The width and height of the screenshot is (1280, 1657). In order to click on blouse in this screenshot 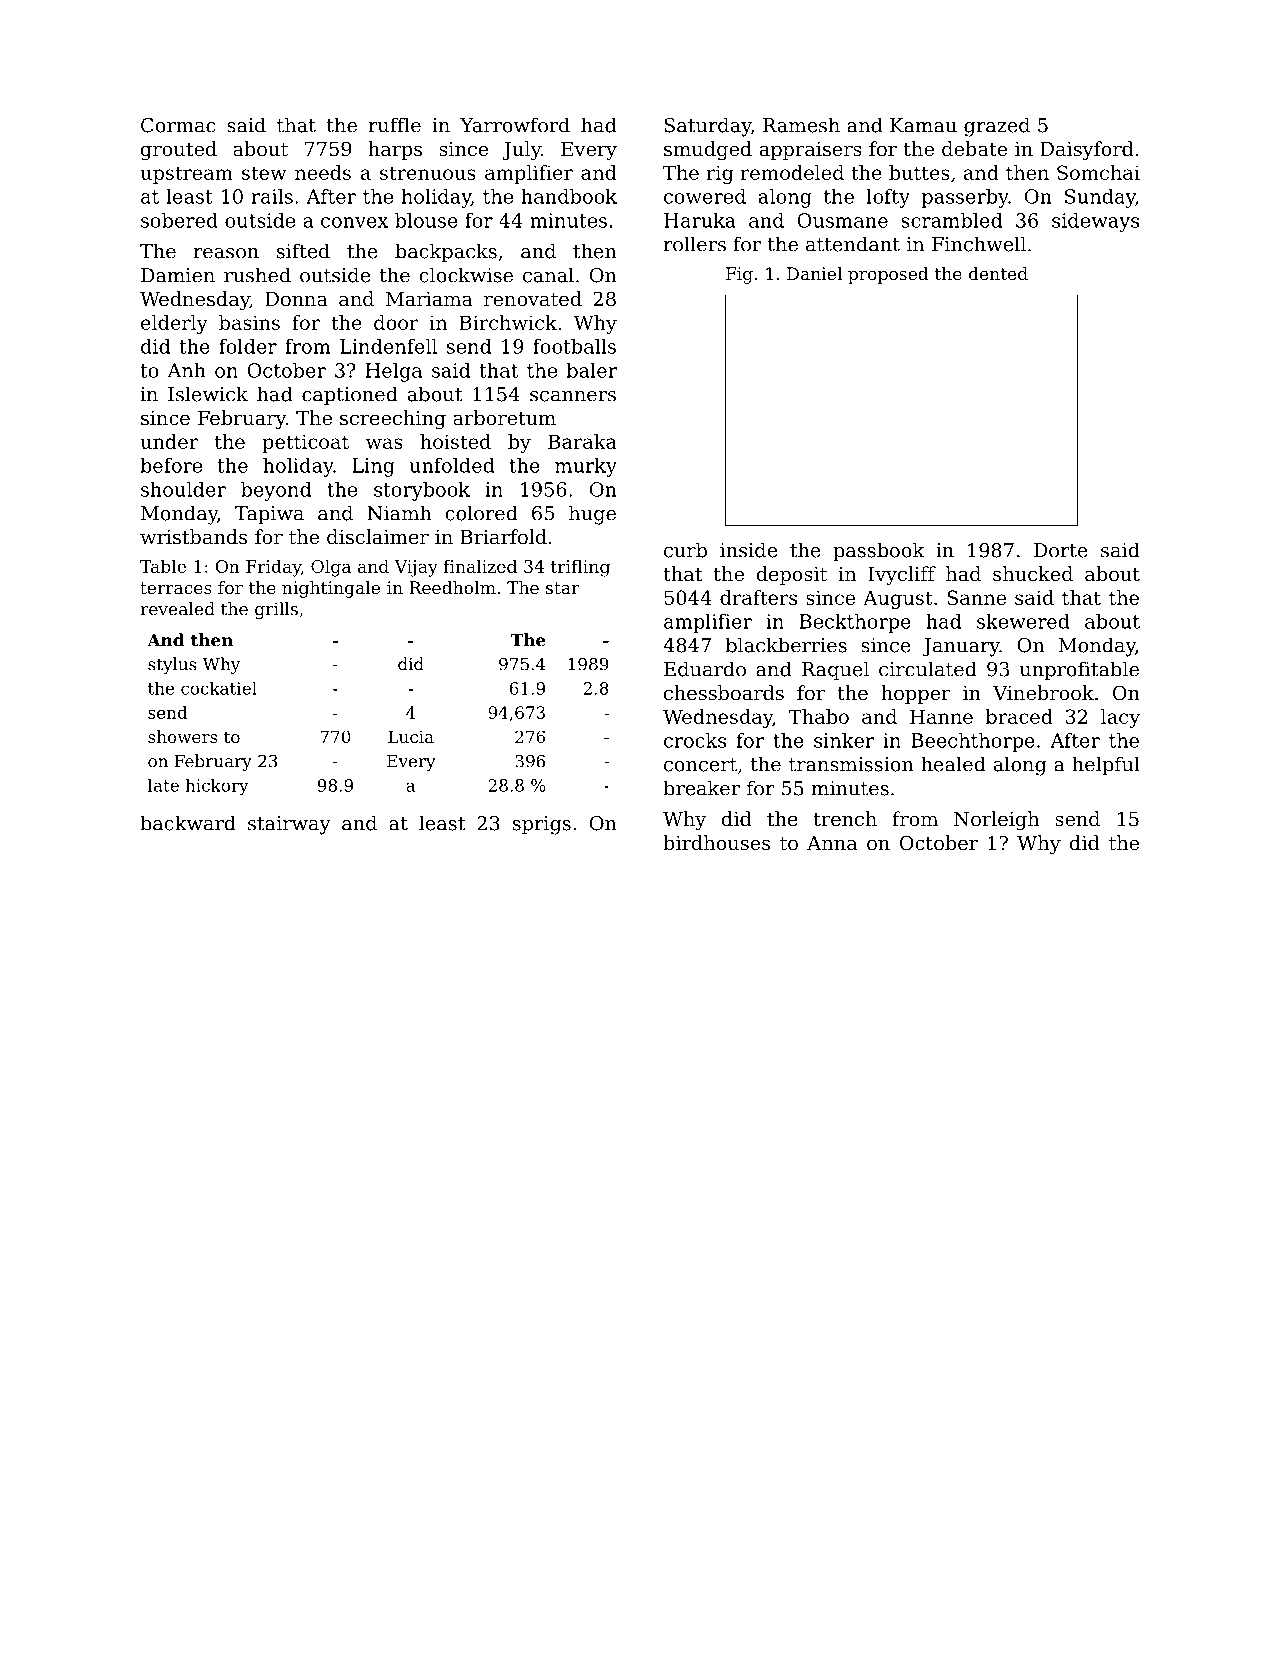, I will do `click(426, 220)`.
